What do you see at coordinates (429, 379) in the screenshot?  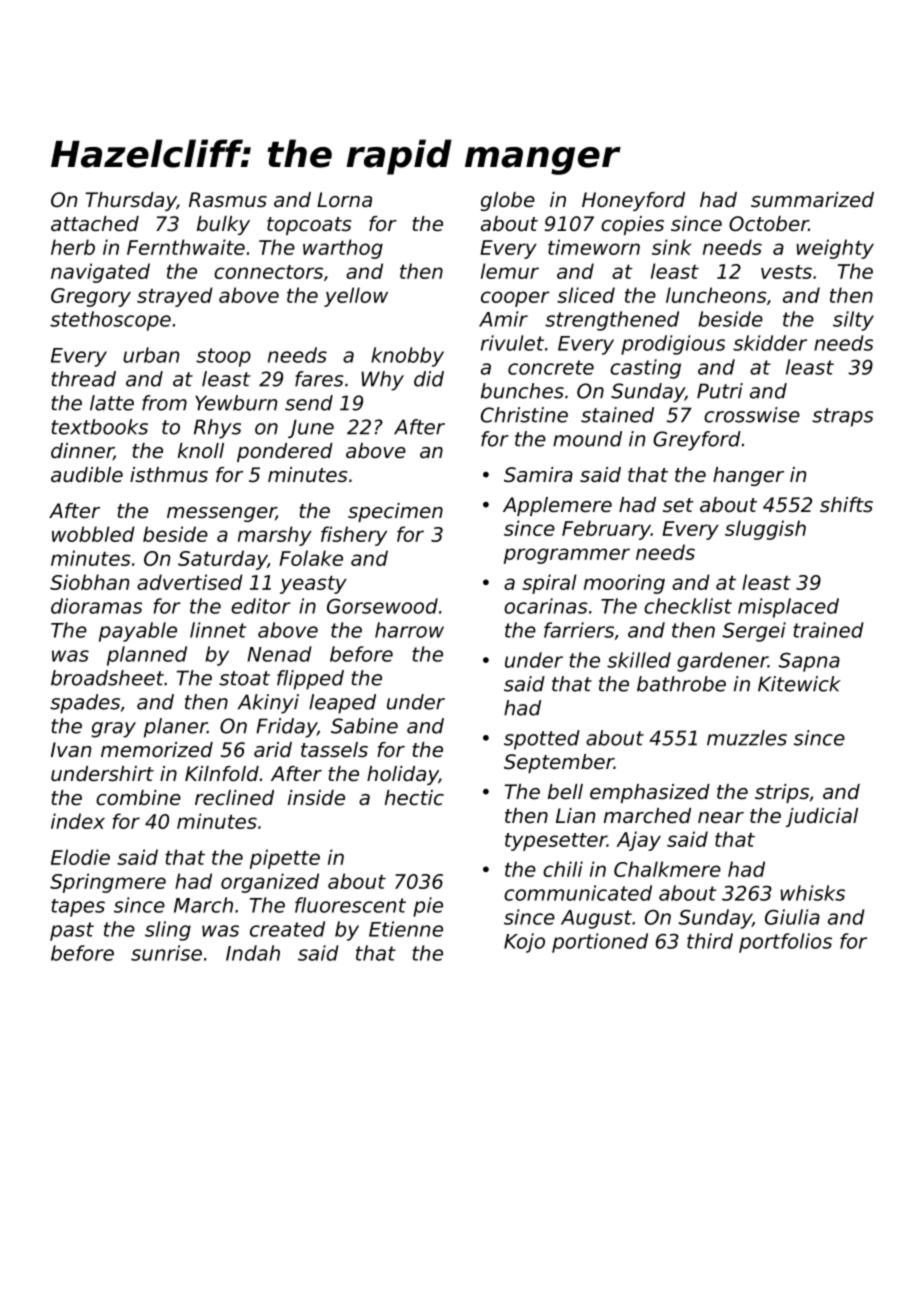 I see `did` at bounding box center [429, 379].
